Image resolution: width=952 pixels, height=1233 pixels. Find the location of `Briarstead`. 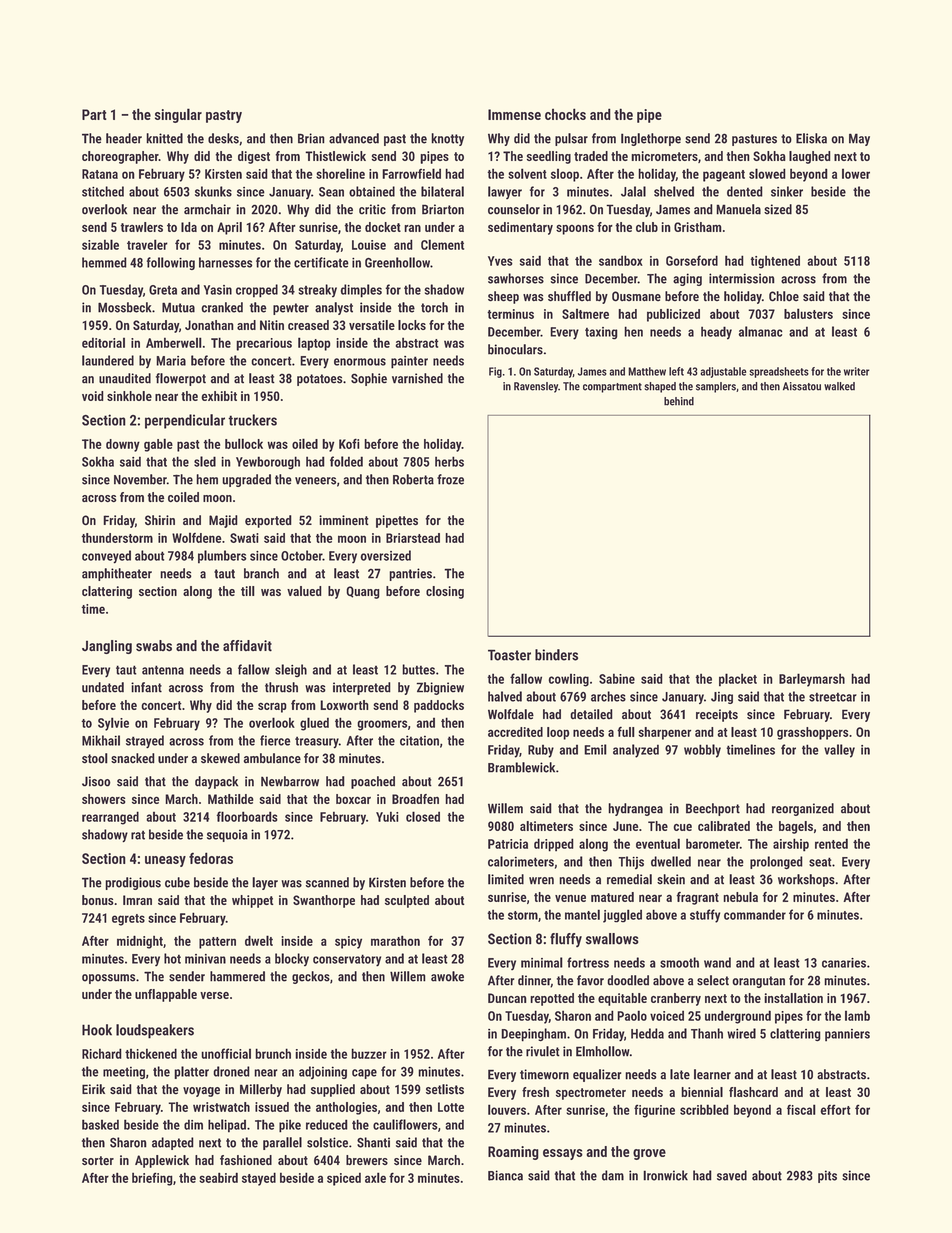

Briarstead is located at coordinates (413, 538).
